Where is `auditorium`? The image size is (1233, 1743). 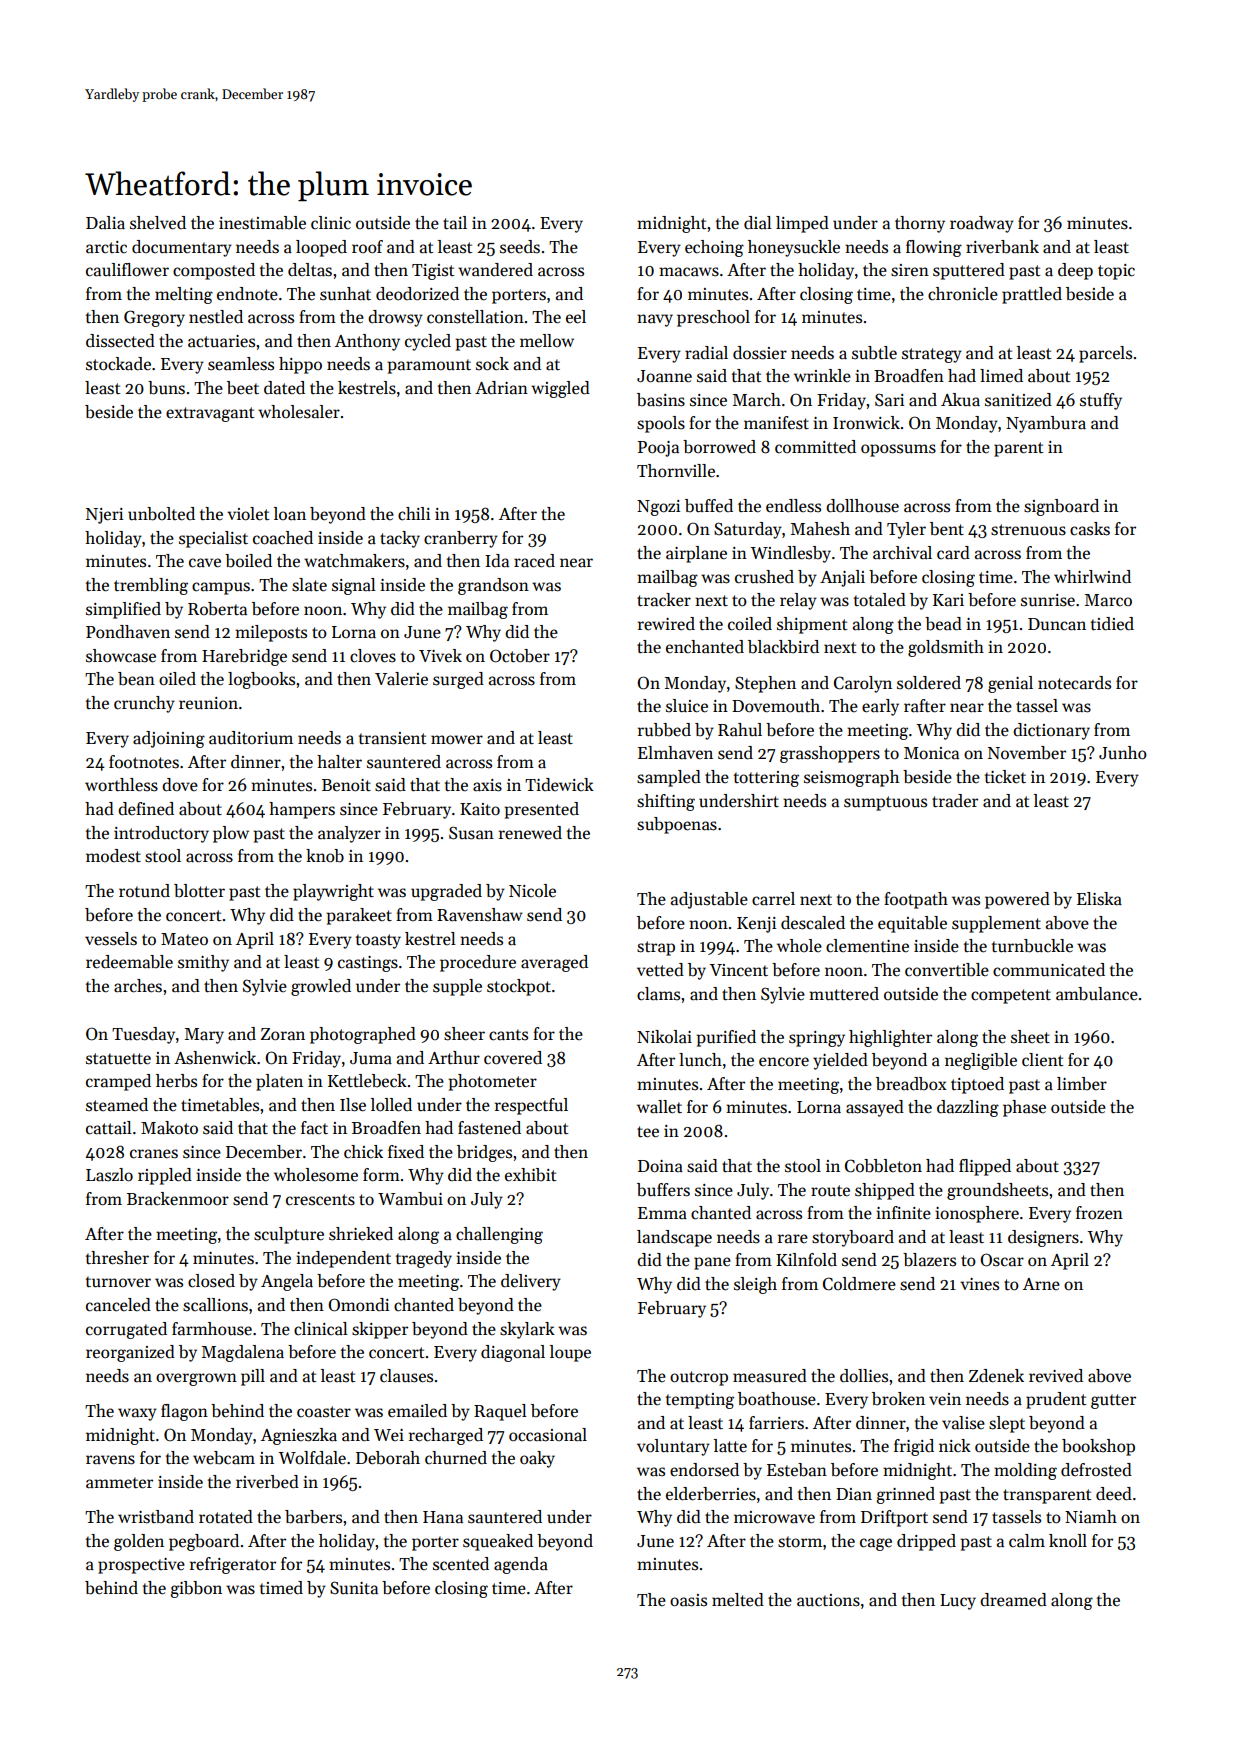
auditorium is located at coordinates (251, 738).
